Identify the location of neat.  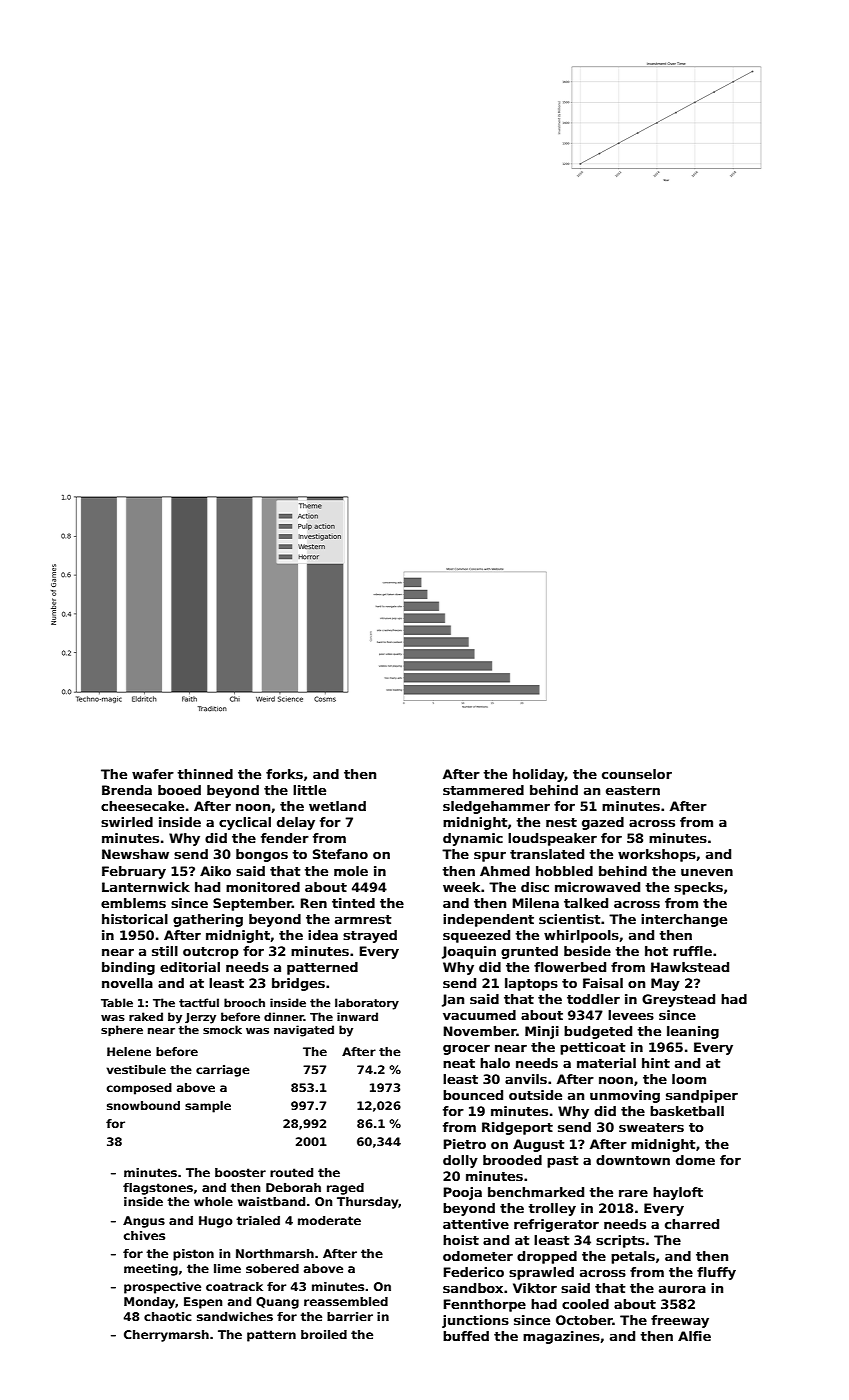
(459, 1063).
